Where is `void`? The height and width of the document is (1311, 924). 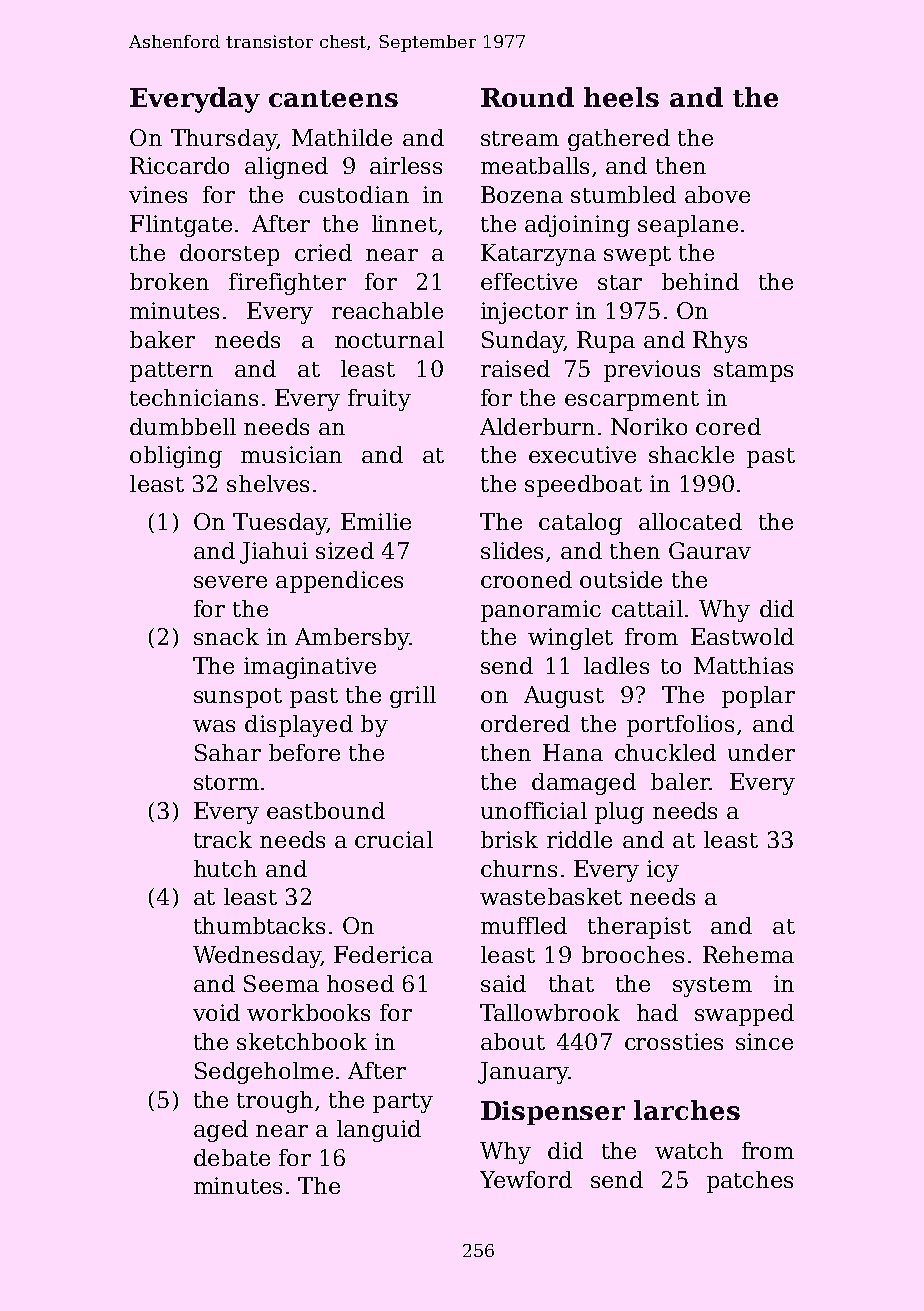 void is located at coordinates (216, 1012).
